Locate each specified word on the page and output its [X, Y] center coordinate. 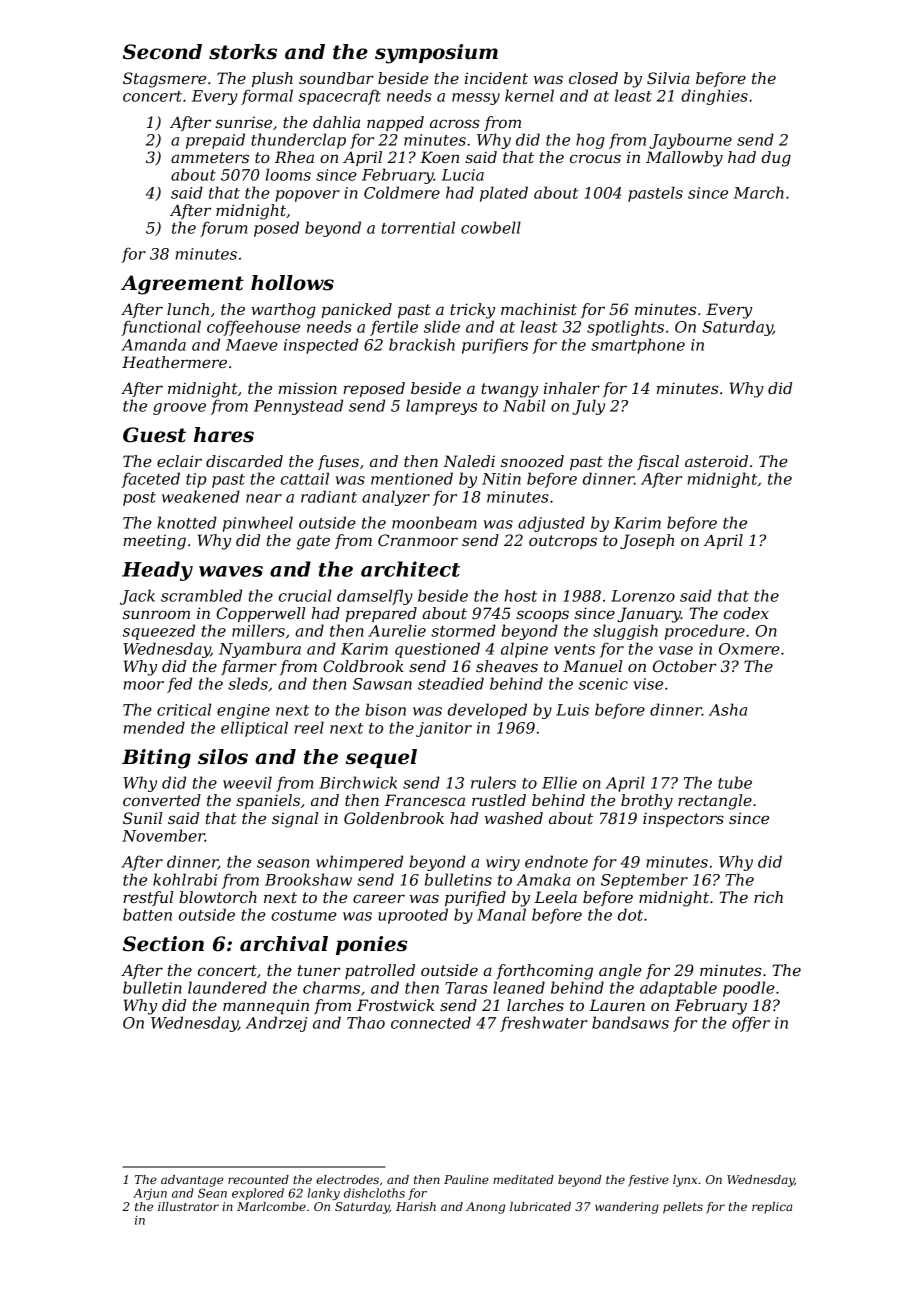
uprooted [413, 916]
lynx [685, 1181]
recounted [258, 1179]
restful [148, 898]
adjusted [551, 524]
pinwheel [258, 524]
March [758, 192]
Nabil [524, 405]
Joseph [647, 541]
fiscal [658, 462]
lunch [188, 309]
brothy [647, 802]
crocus [595, 158]
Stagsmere [164, 80]
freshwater [544, 1024]
